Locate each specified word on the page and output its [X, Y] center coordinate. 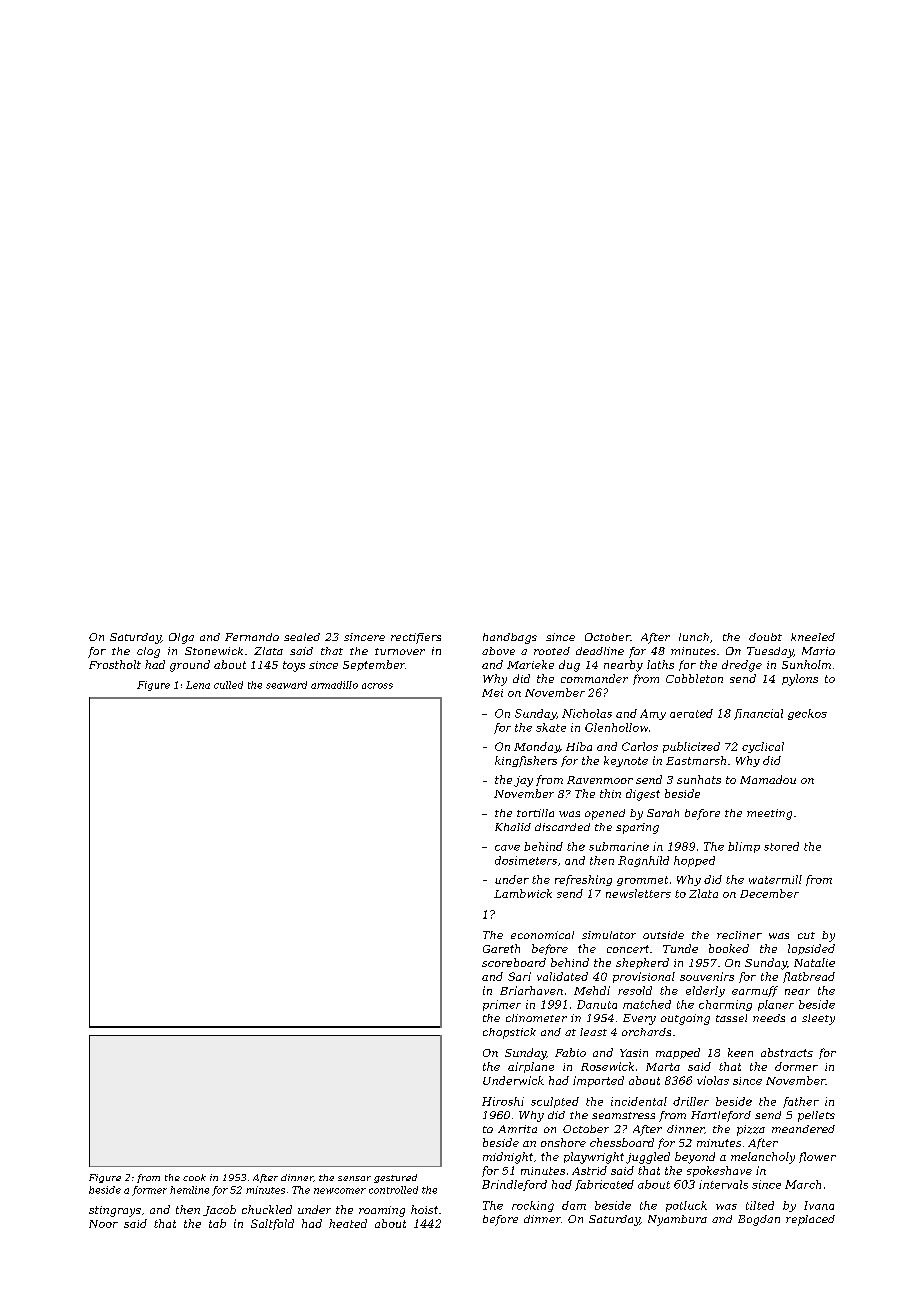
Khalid [513, 827]
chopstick [509, 1033]
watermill [775, 879]
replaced [810, 1220]
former [149, 1191]
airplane [531, 1067]
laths [660, 664]
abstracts [787, 1052]
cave [507, 848]
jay [523, 781]
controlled [393, 1190]
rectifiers [416, 638]
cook [194, 1177]
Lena [198, 685]
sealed [302, 637]
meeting [769, 814]
